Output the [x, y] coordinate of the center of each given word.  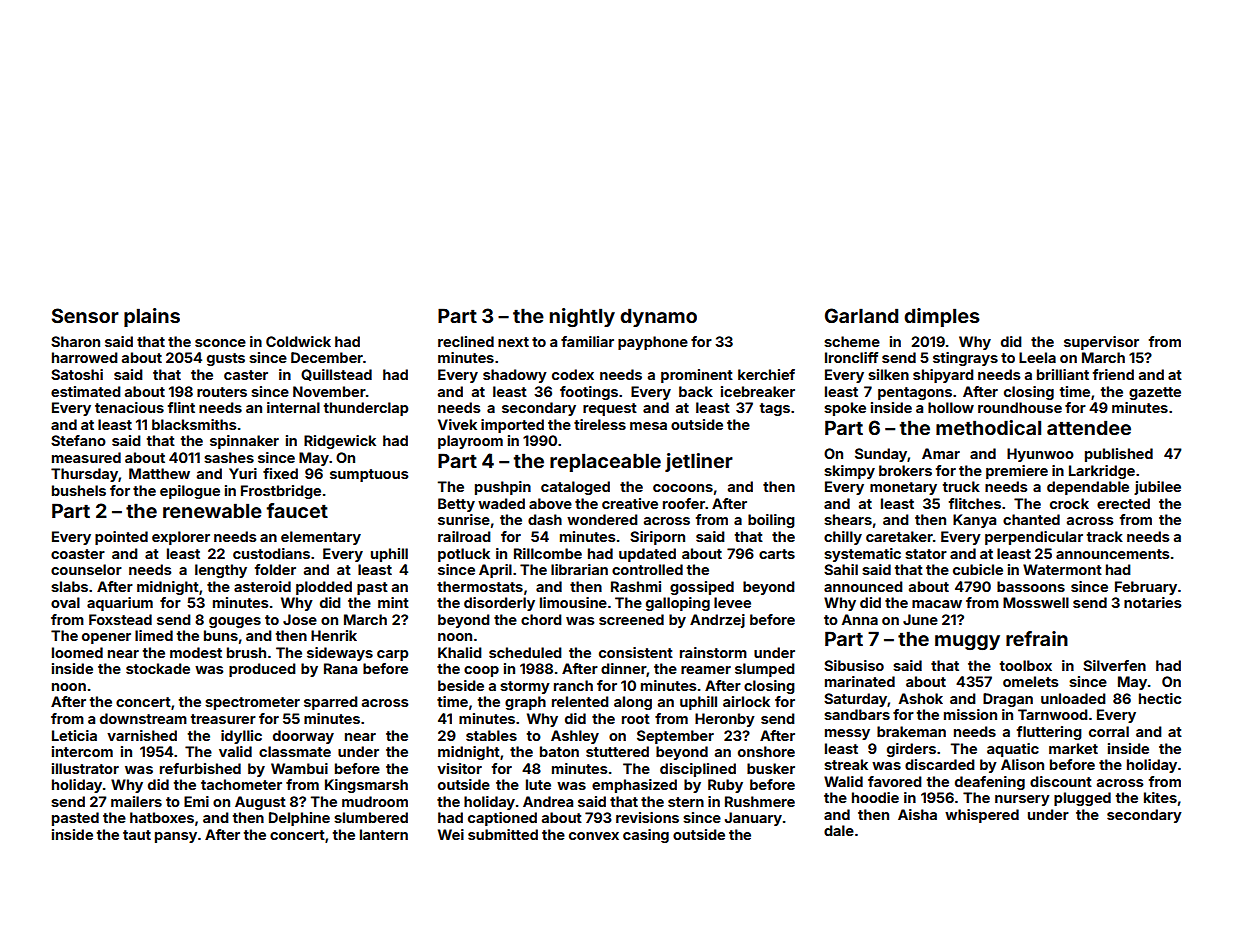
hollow [951, 407]
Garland [861, 315]
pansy [176, 837]
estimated [86, 391]
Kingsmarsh [366, 786]
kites [1160, 797]
